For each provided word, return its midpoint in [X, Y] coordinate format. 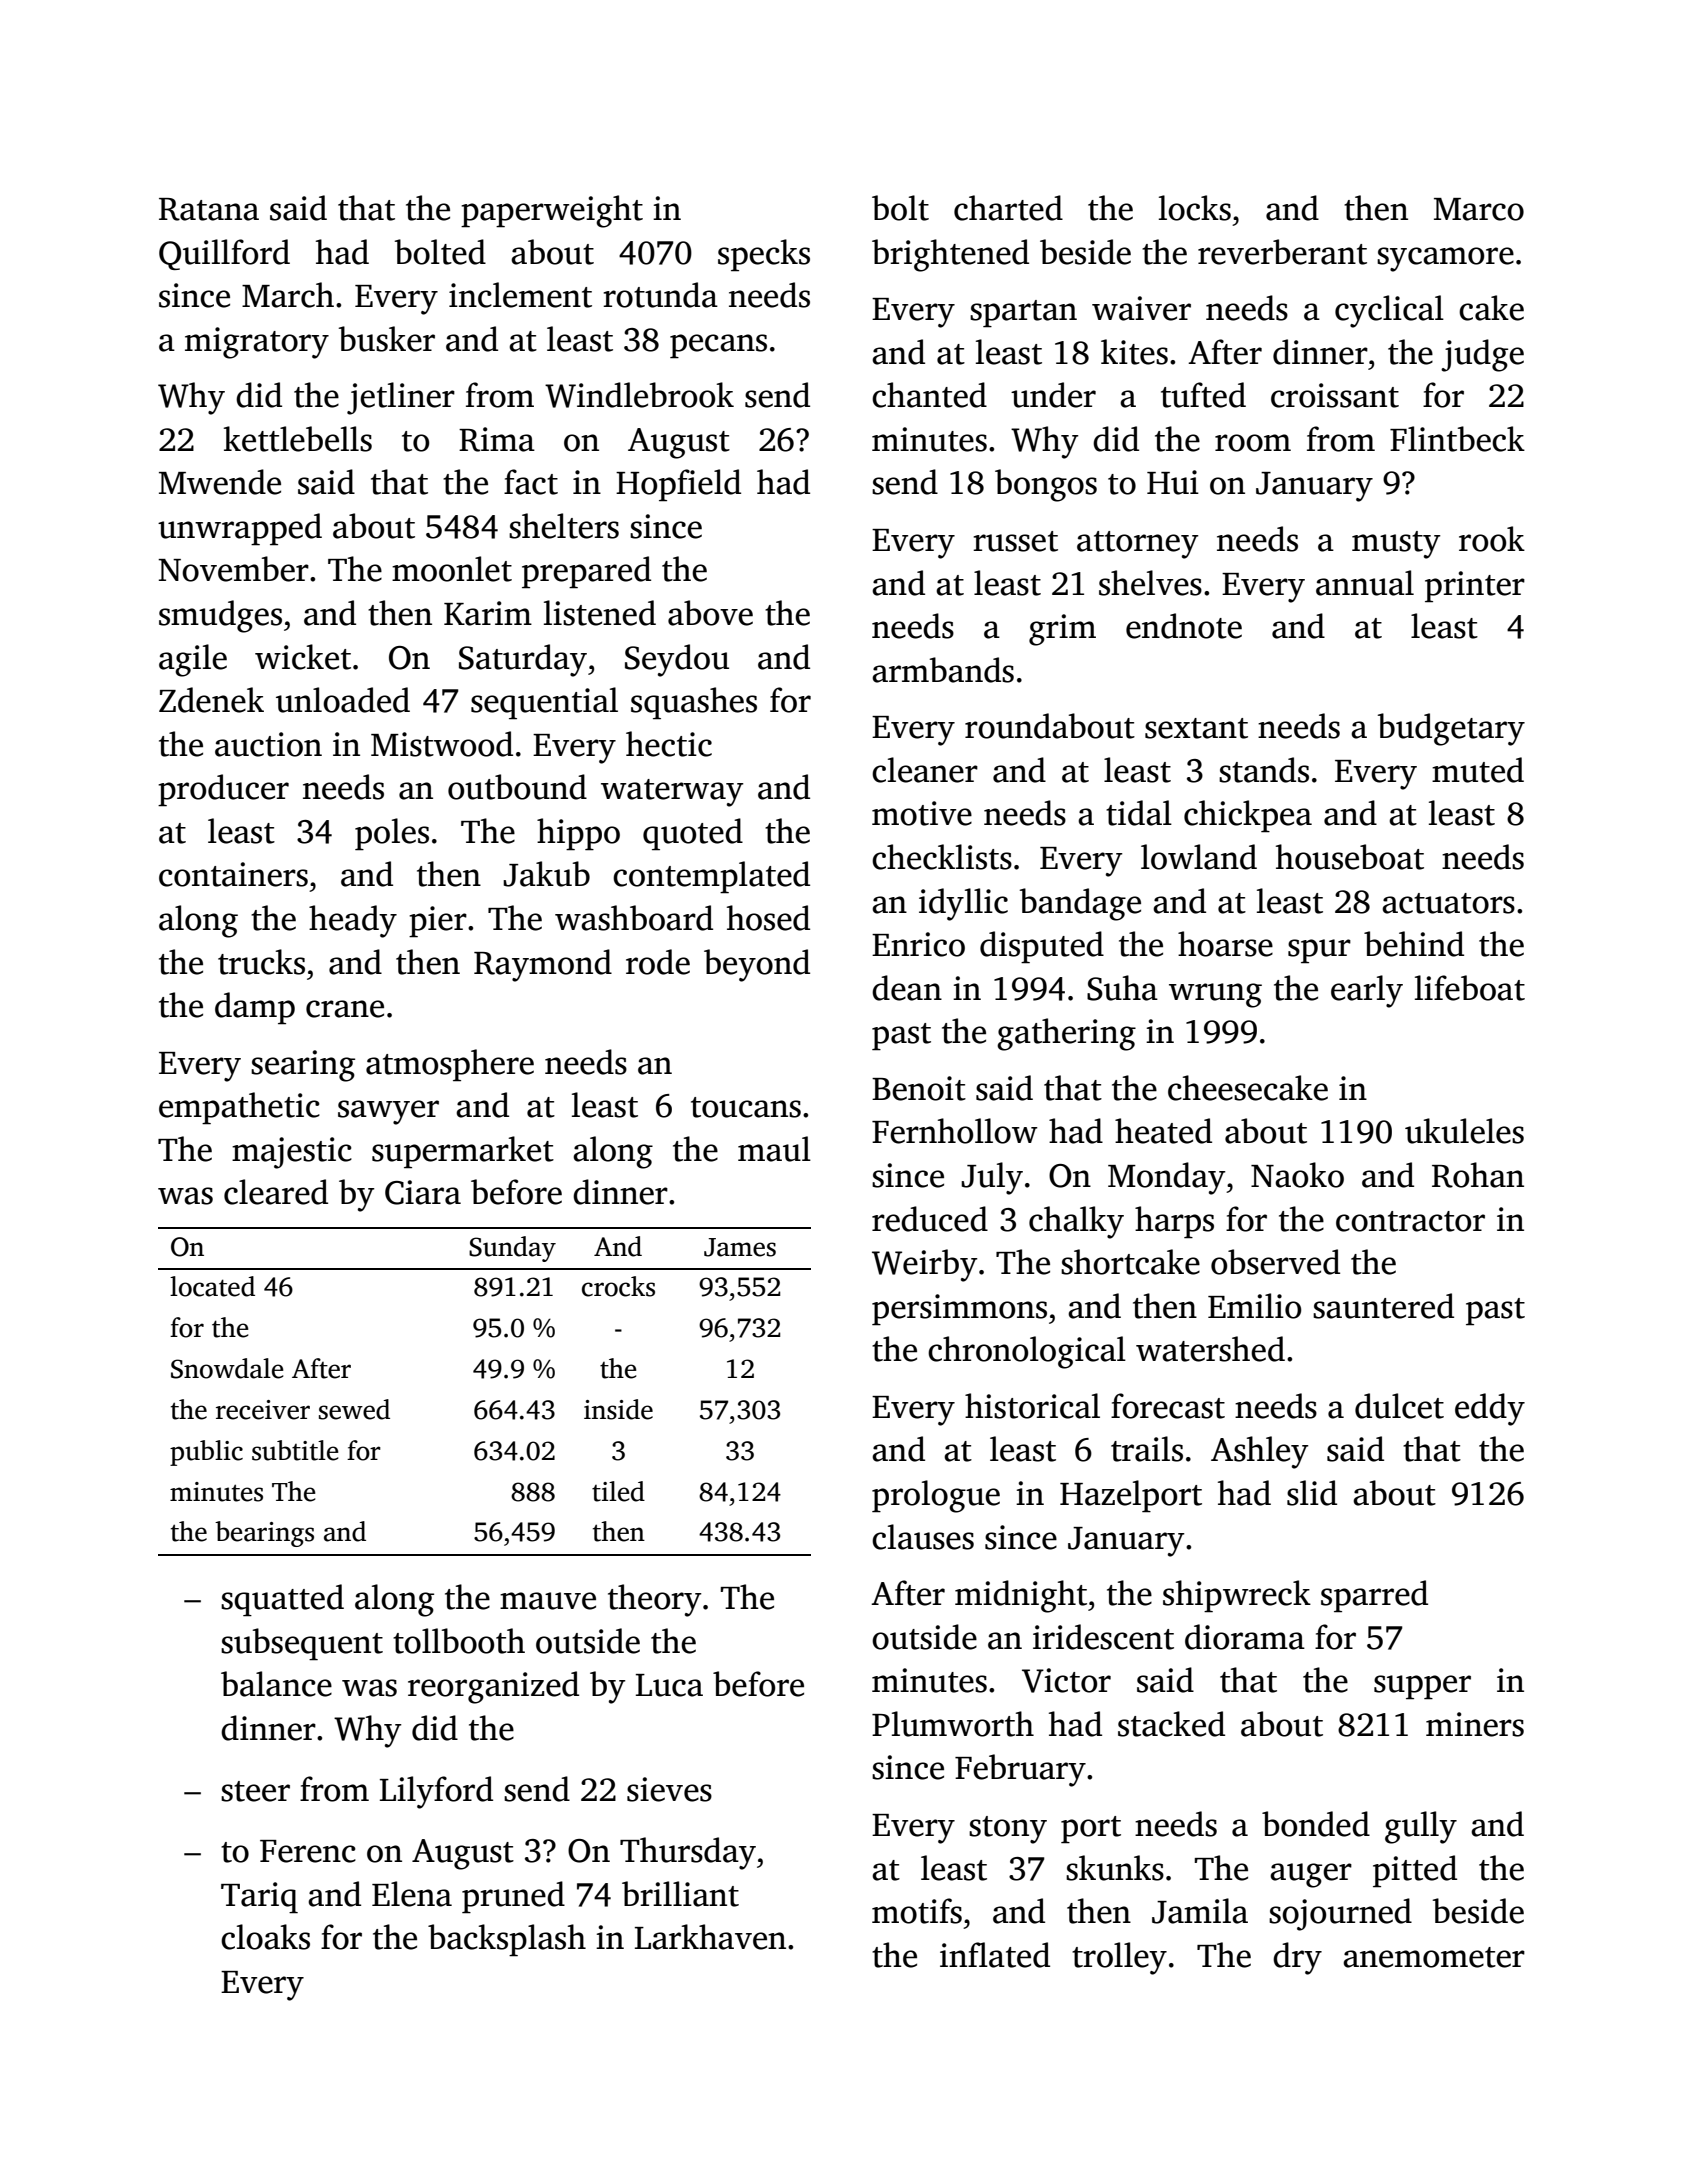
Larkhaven [710, 1937]
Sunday [512, 1249]
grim [1062, 630]
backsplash [507, 1940]
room [1253, 443]
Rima [497, 439]
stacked [1171, 1724]
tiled [618, 1491]
